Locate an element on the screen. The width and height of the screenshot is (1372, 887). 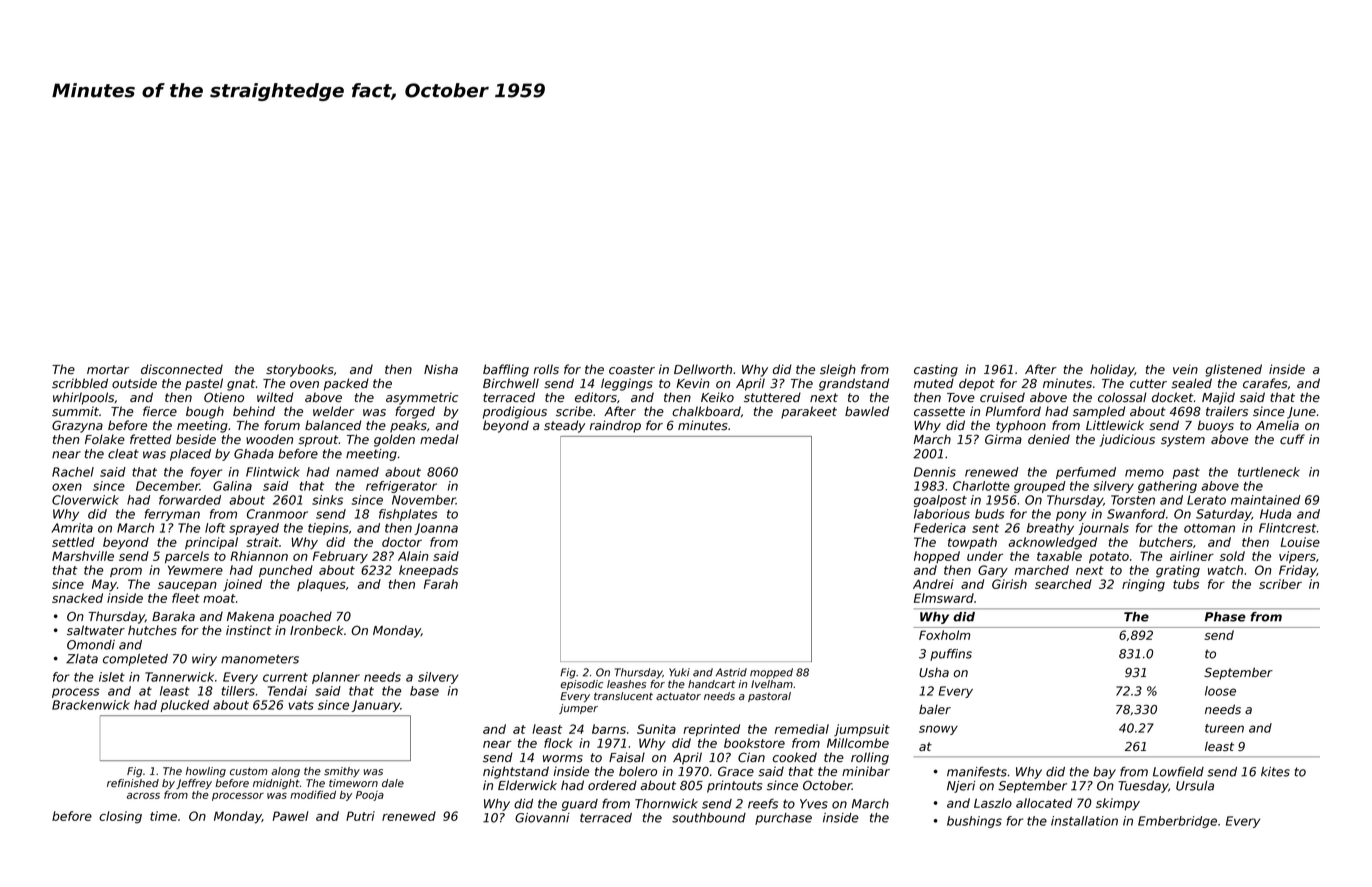
saltwater is located at coordinates (96, 630).
